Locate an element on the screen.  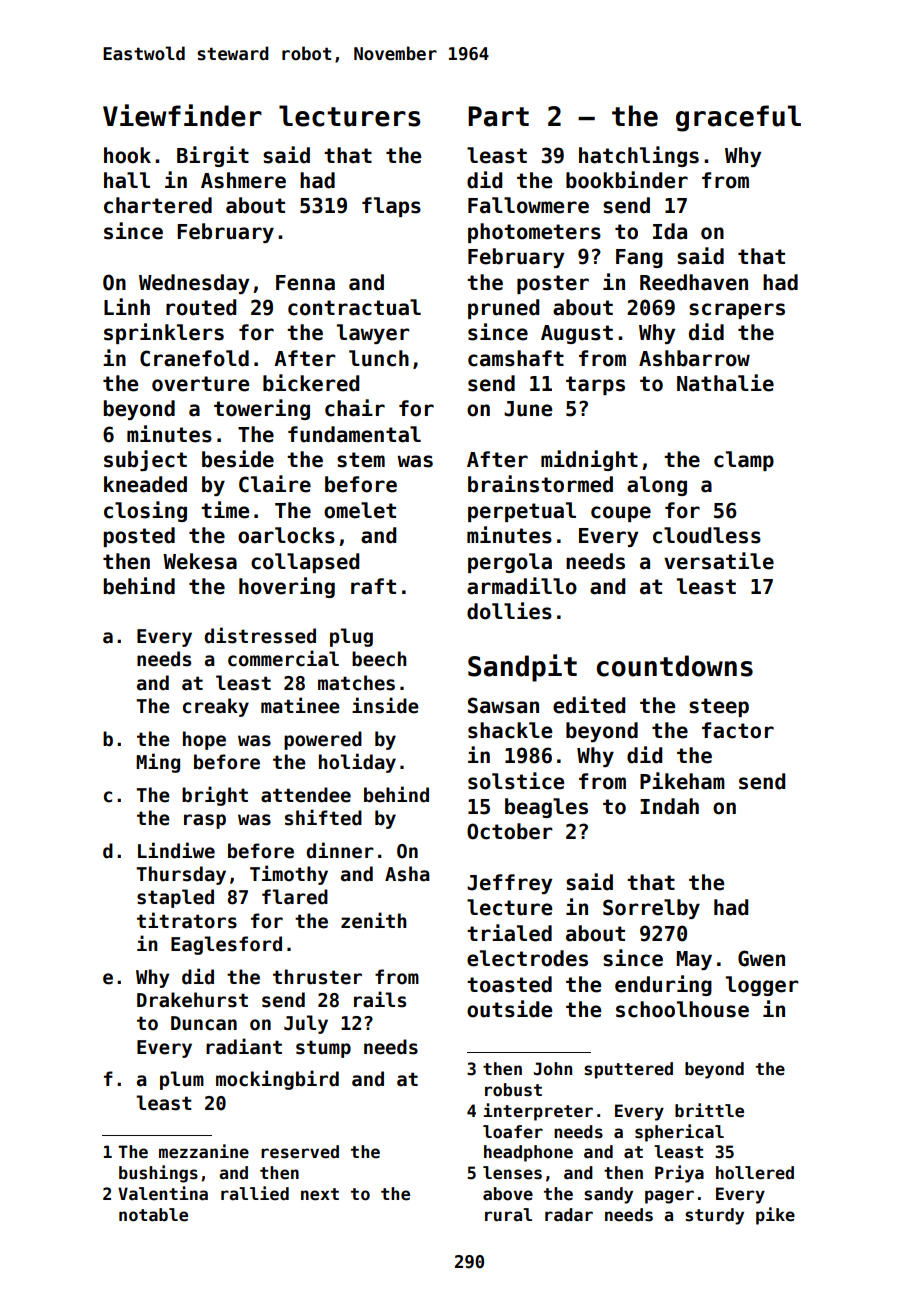
Viewfinder is located at coordinates (182, 115).
